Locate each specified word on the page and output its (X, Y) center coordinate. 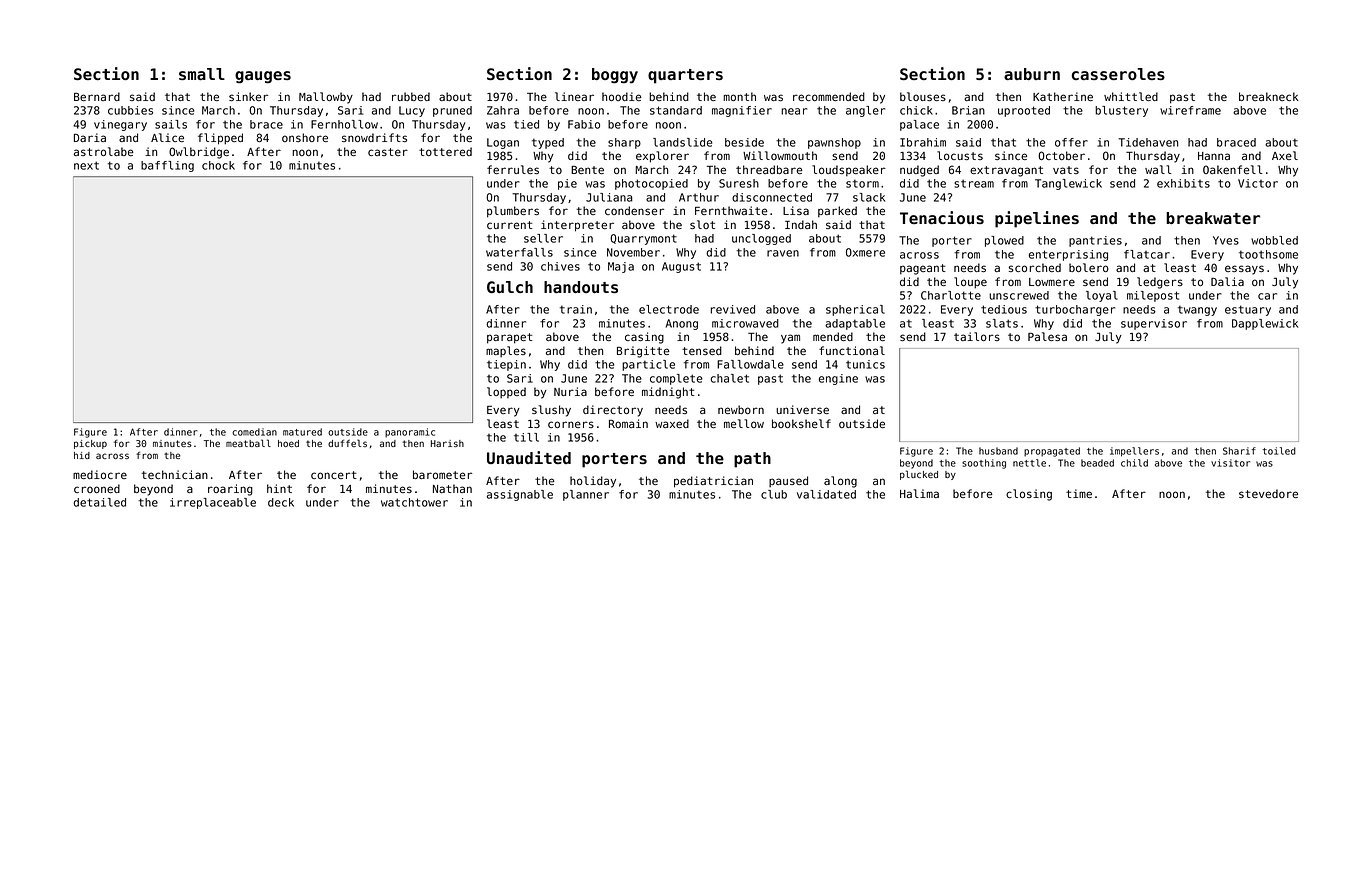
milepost (1153, 296)
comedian (254, 432)
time (1079, 493)
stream (974, 183)
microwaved (745, 323)
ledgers (1160, 283)
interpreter (577, 226)
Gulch (510, 287)
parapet (509, 338)
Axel (1285, 155)
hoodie (622, 96)
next (86, 165)
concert (334, 475)
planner (586, 495)
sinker (248, 96)
